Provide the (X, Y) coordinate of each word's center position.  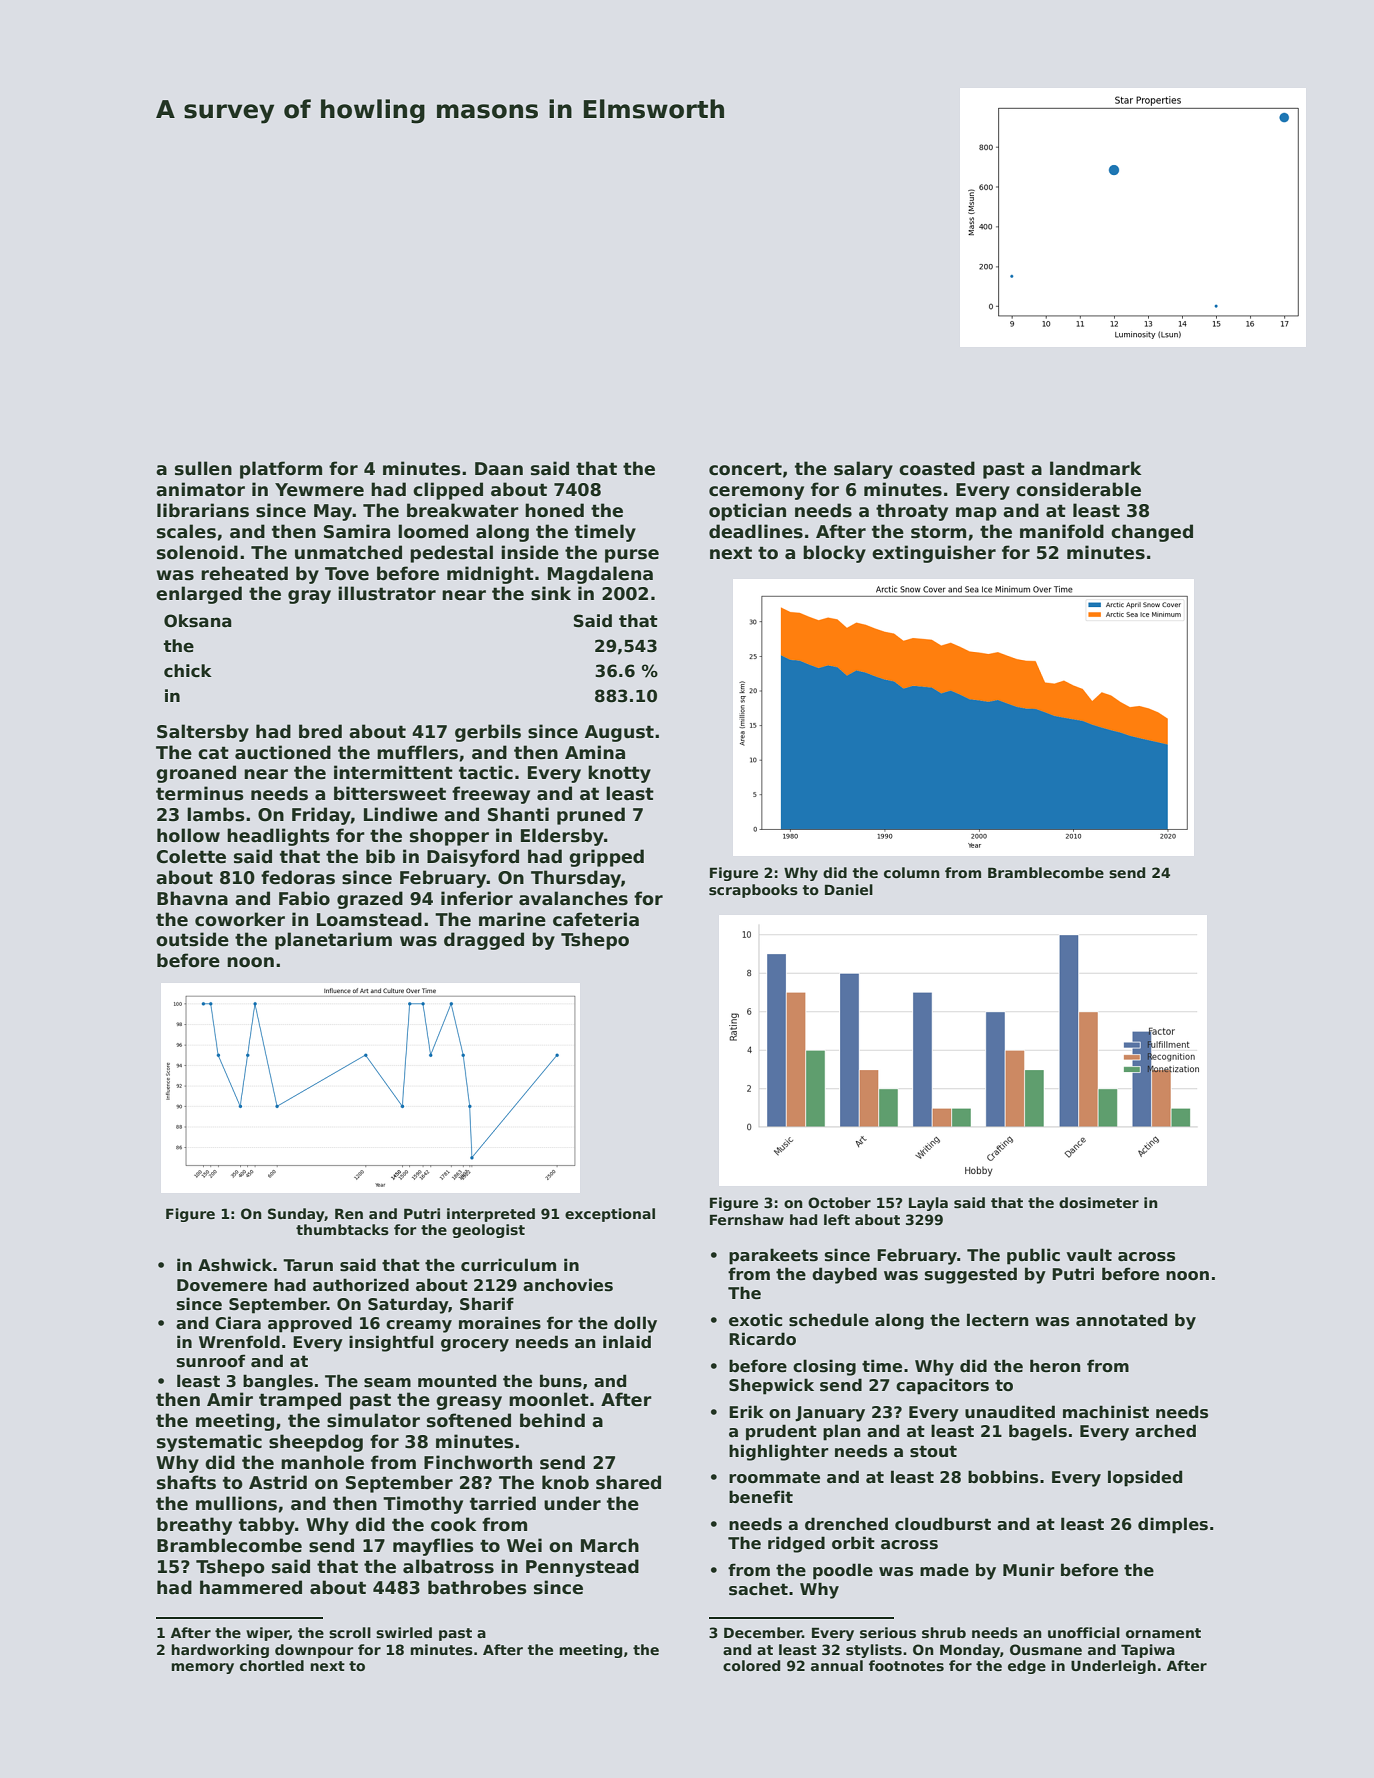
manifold (1062, 531)
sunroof (211, 1361)
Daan (499, 469)
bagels (1038, 1432)
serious (888, 1632)
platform (281, 470)
